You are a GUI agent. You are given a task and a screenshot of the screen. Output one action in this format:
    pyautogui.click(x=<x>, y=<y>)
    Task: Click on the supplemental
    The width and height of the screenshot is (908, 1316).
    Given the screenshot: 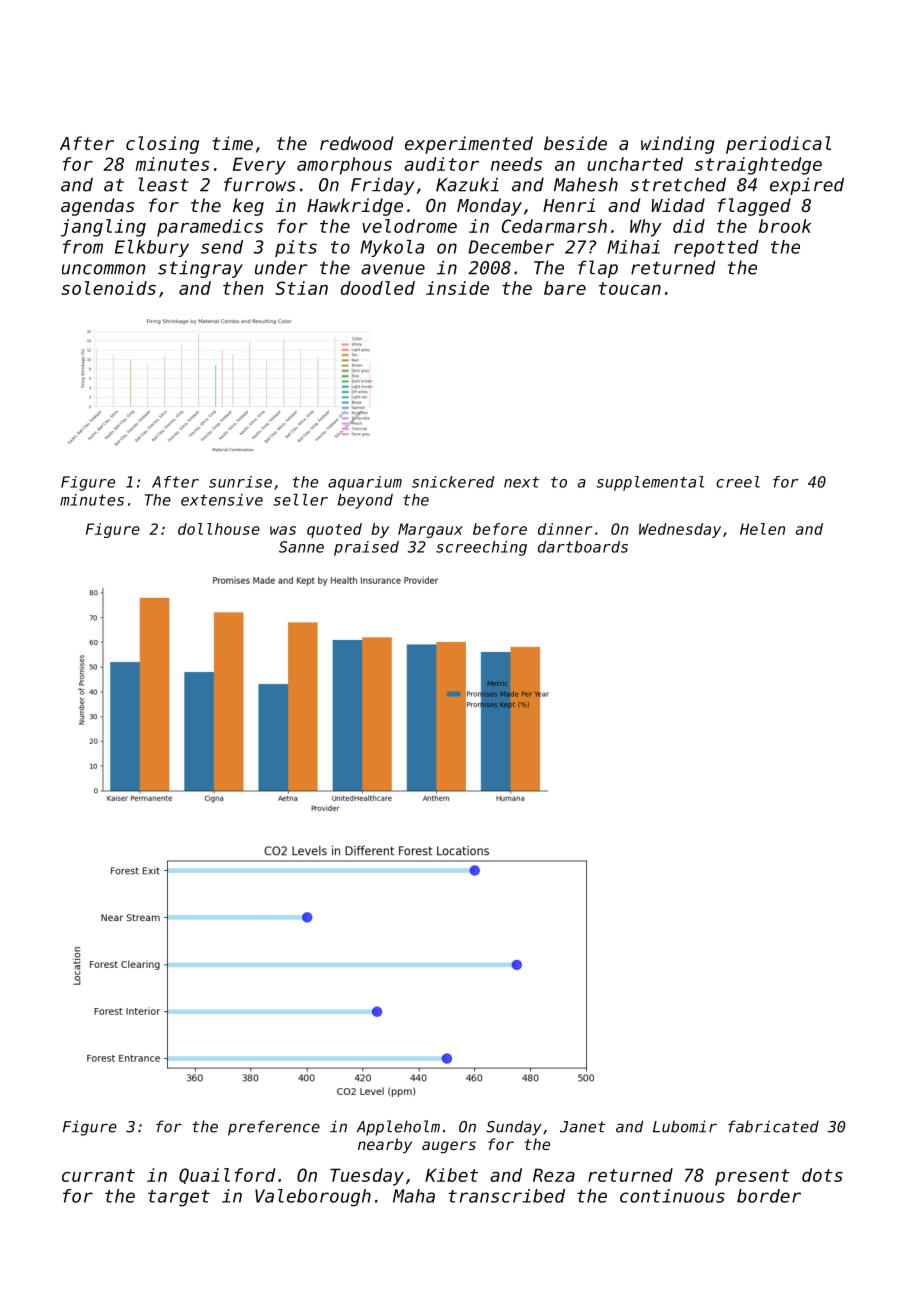 What is the action you would take?
    pyautogui.click(x=650, y=483)
